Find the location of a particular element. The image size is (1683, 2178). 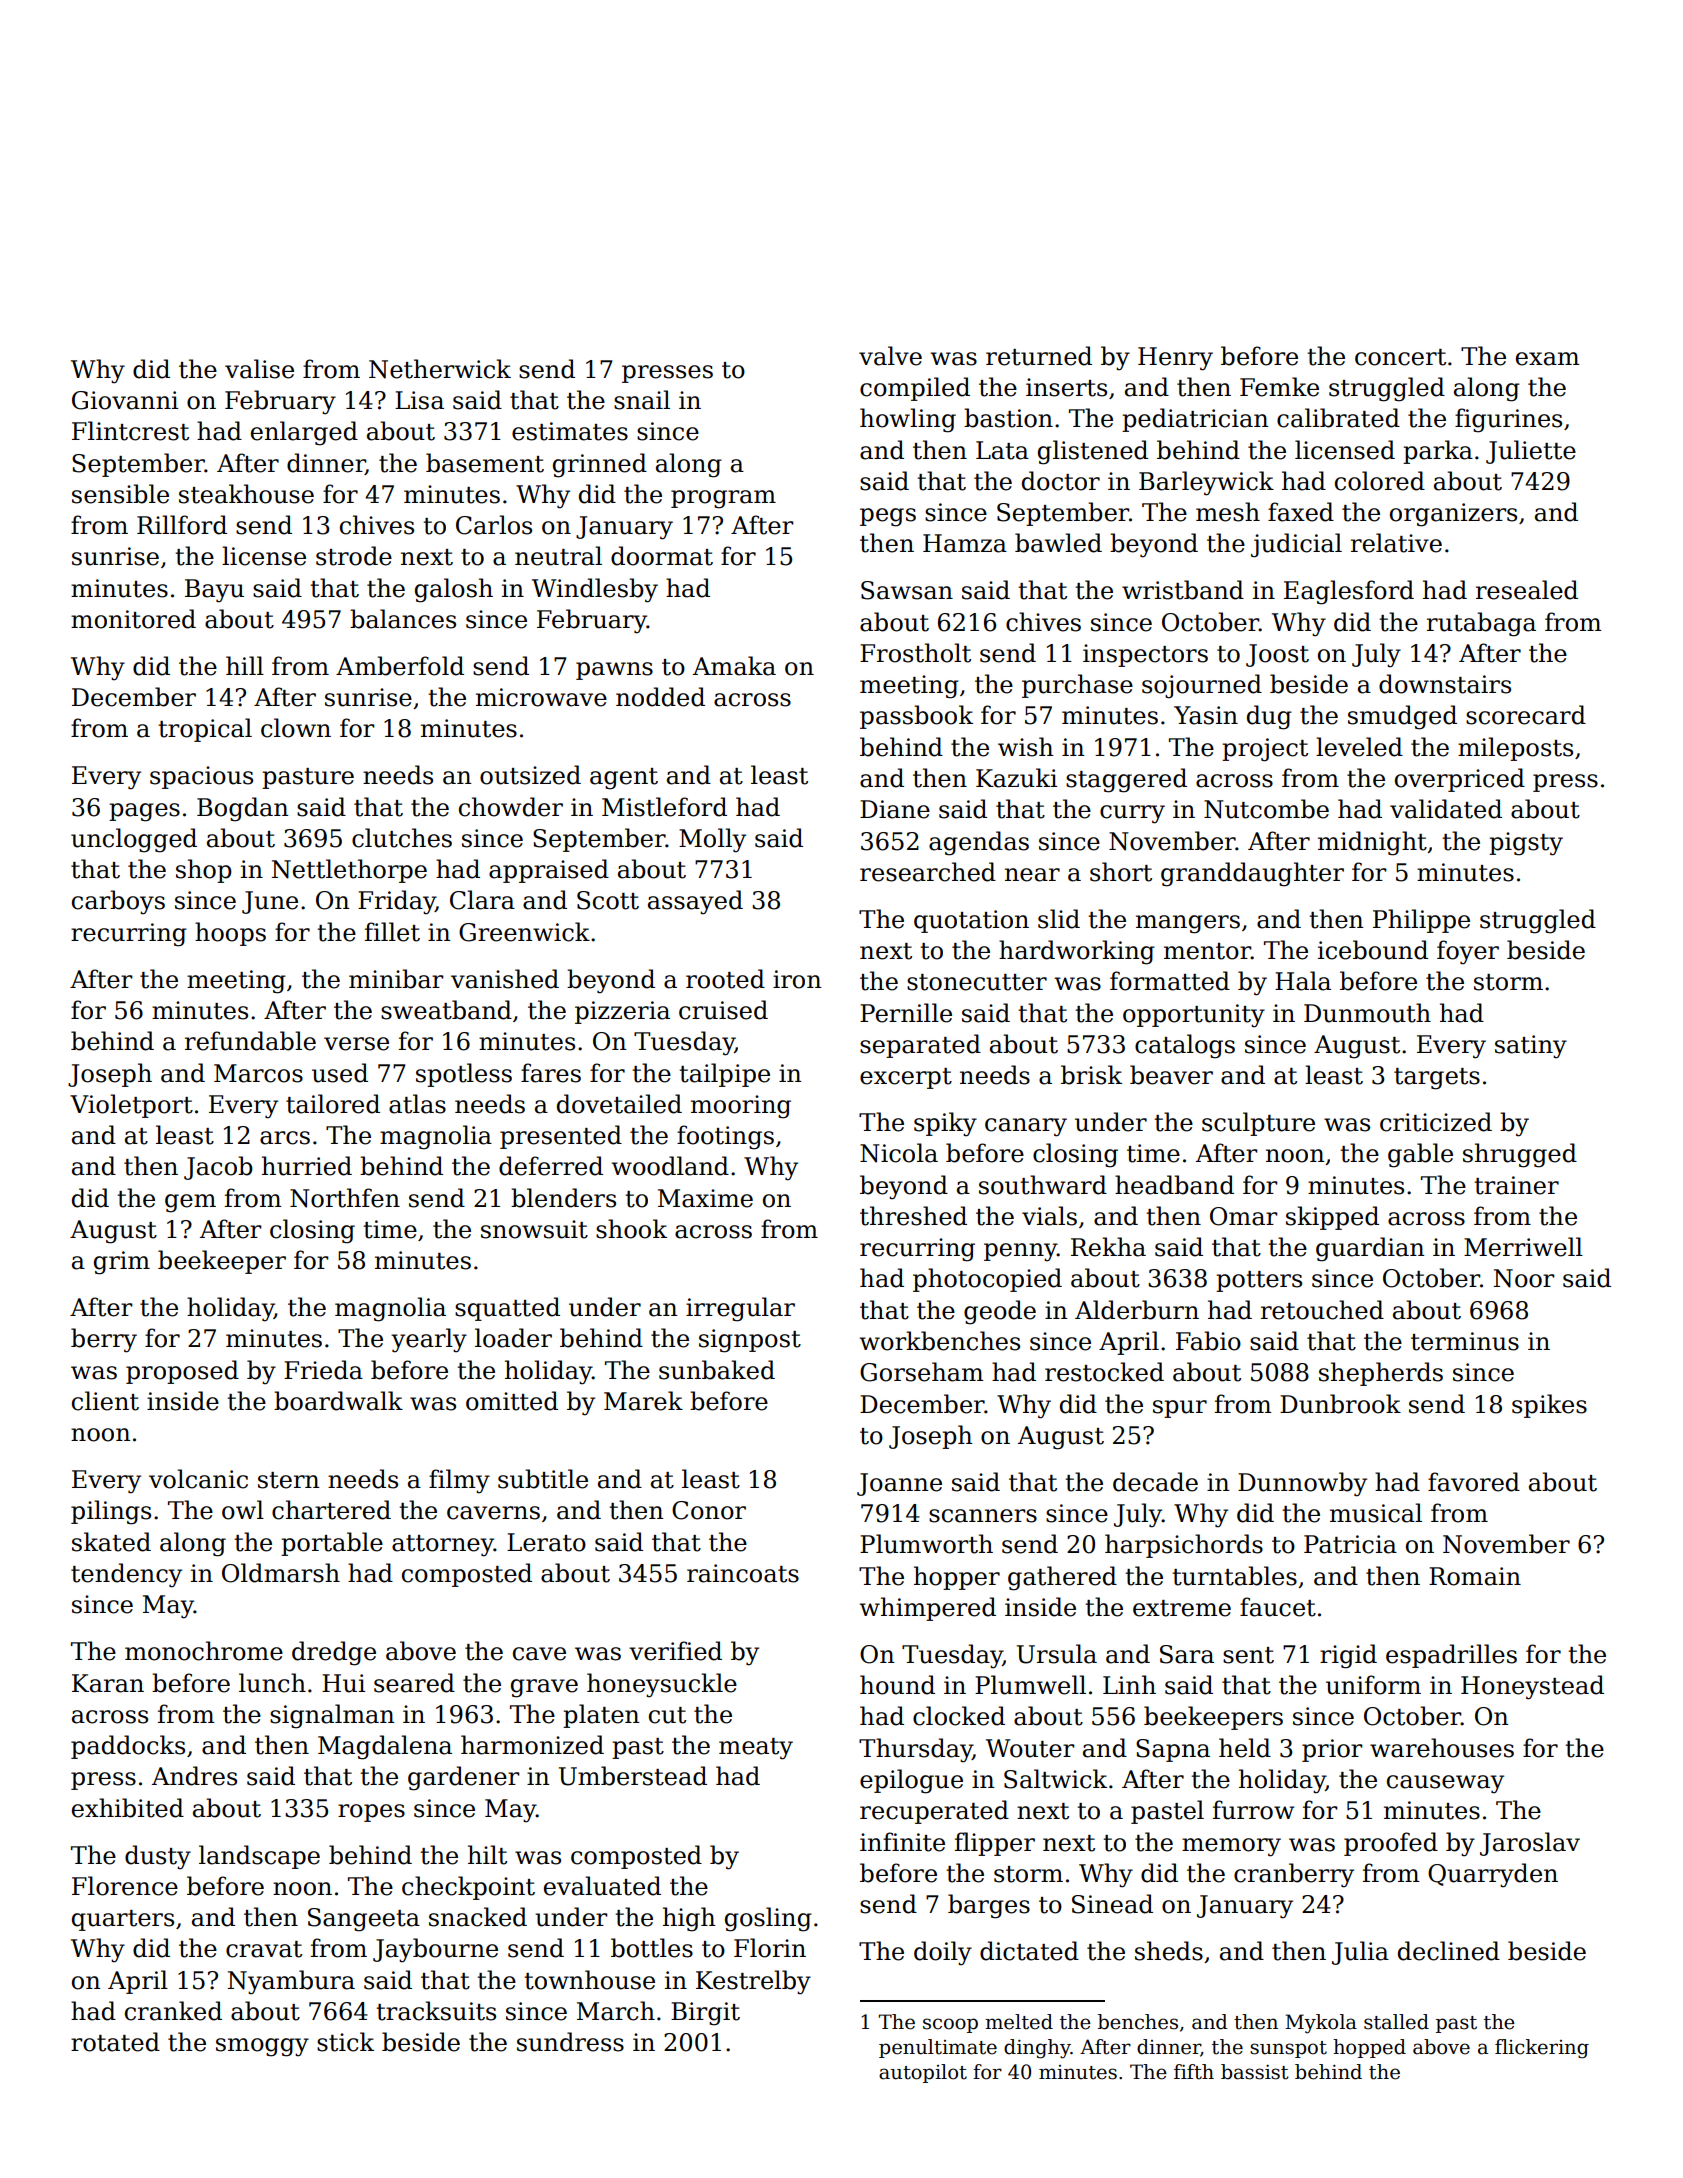

smoggy is located at coordinates (262, 2047).
